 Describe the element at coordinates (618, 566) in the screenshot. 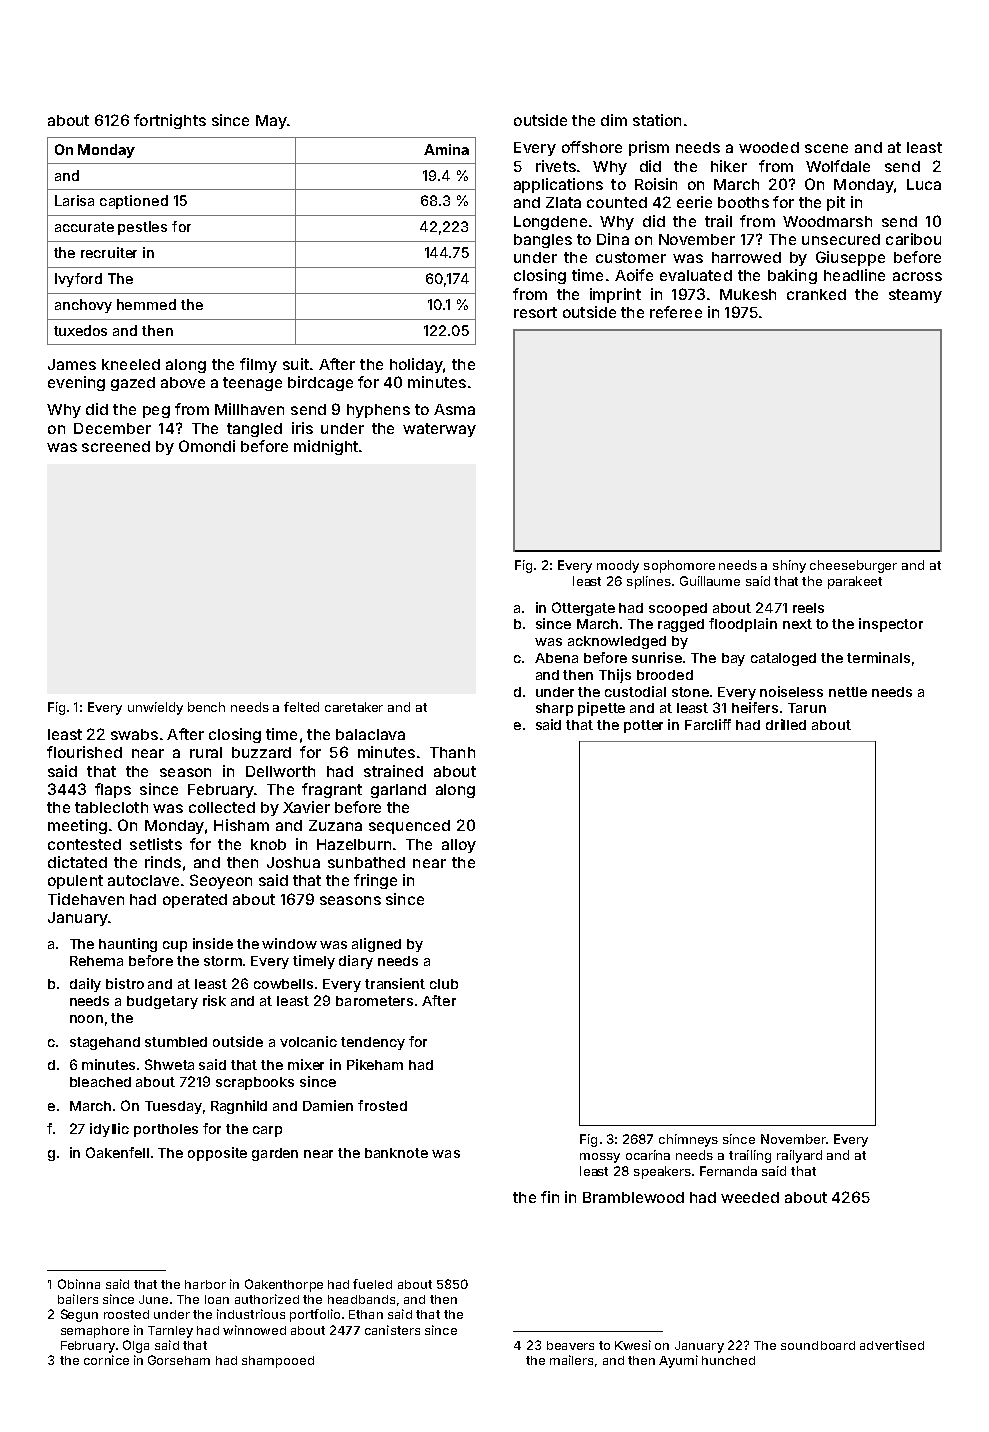

I see `moody` at that location.
